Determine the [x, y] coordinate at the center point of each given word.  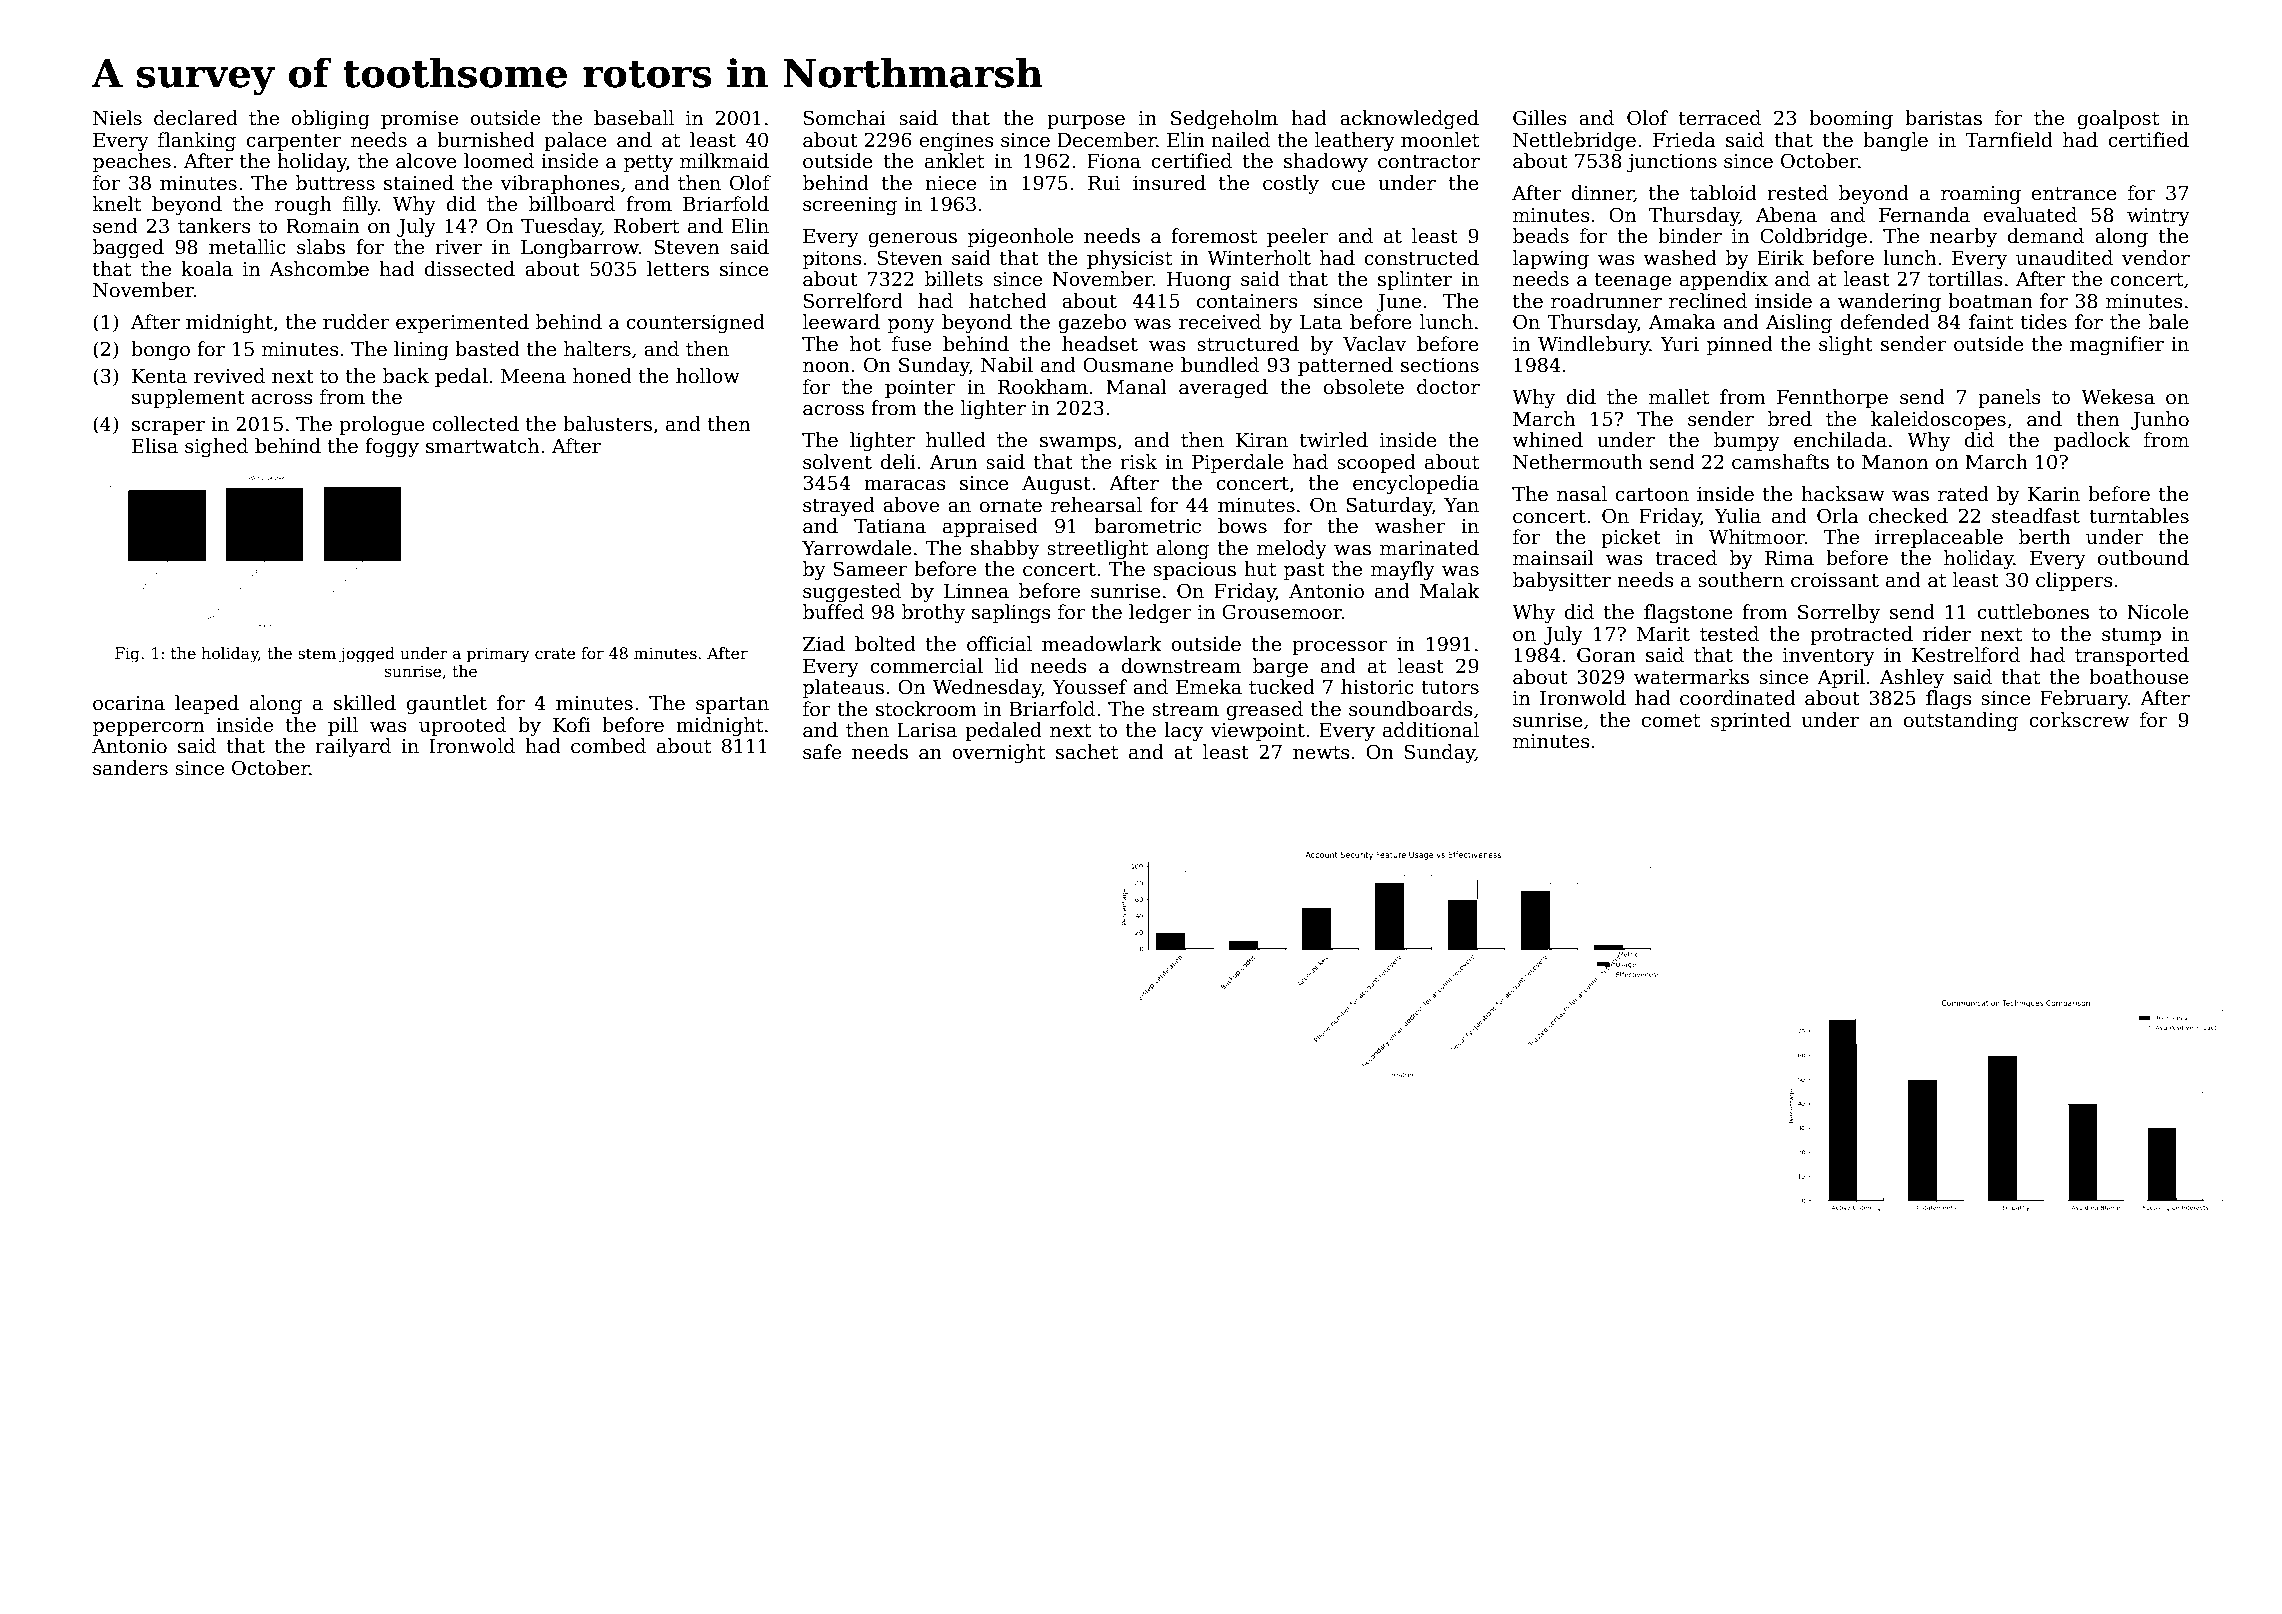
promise [419, 120]
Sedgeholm [1224, 119]
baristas [1943, 118]
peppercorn [148, 729]
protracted [1861, 635]
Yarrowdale [857, 548]
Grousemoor [1282, 612]
